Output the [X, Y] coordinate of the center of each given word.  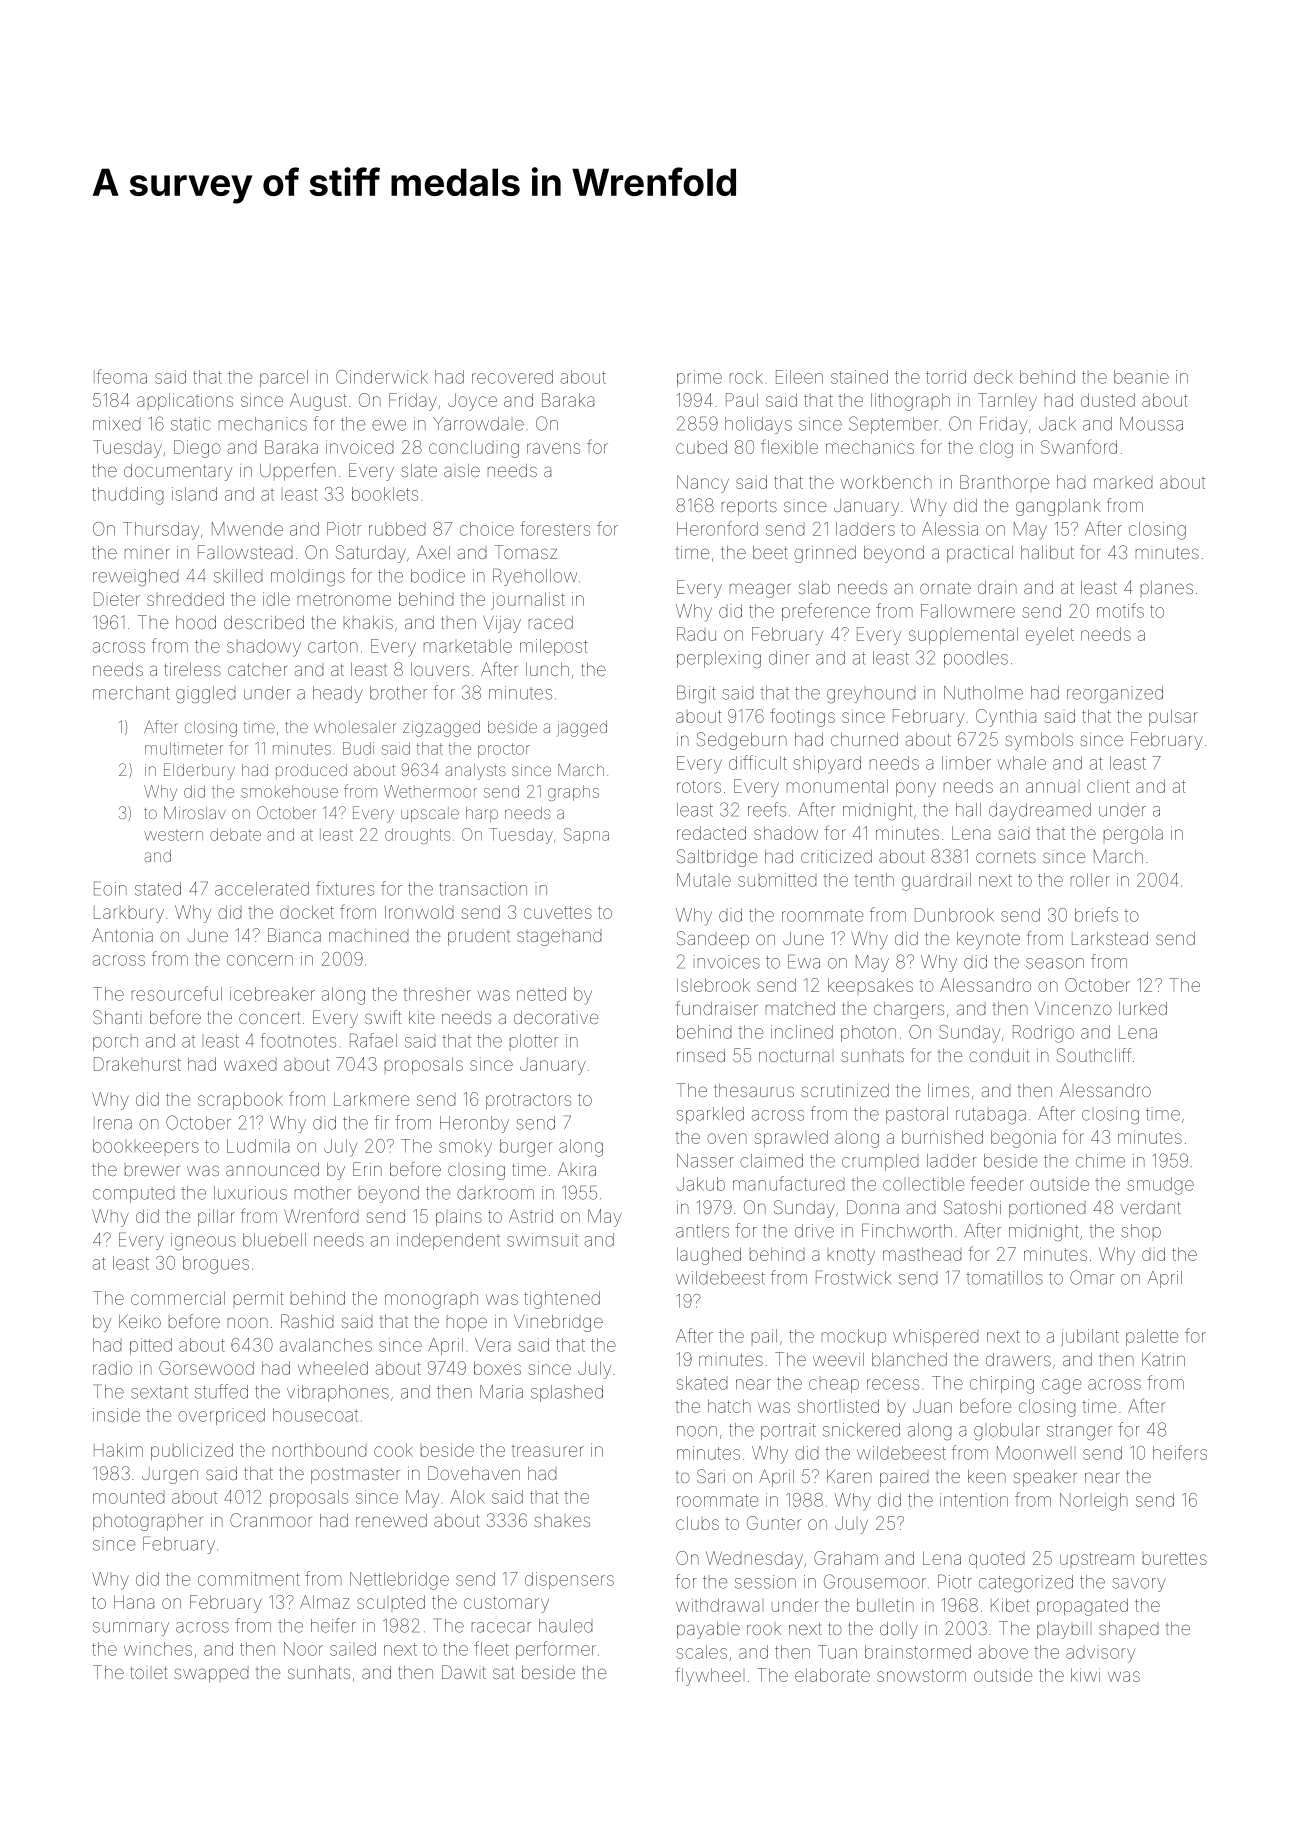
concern [260, 960]
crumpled [880, 1162]
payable [708, 1630]
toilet [148, 1673]
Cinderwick [382, 377]
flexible [789, 446]
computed [133, 1195]
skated [701, 1383]
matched [800, 1008]
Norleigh [1094, 1502]
